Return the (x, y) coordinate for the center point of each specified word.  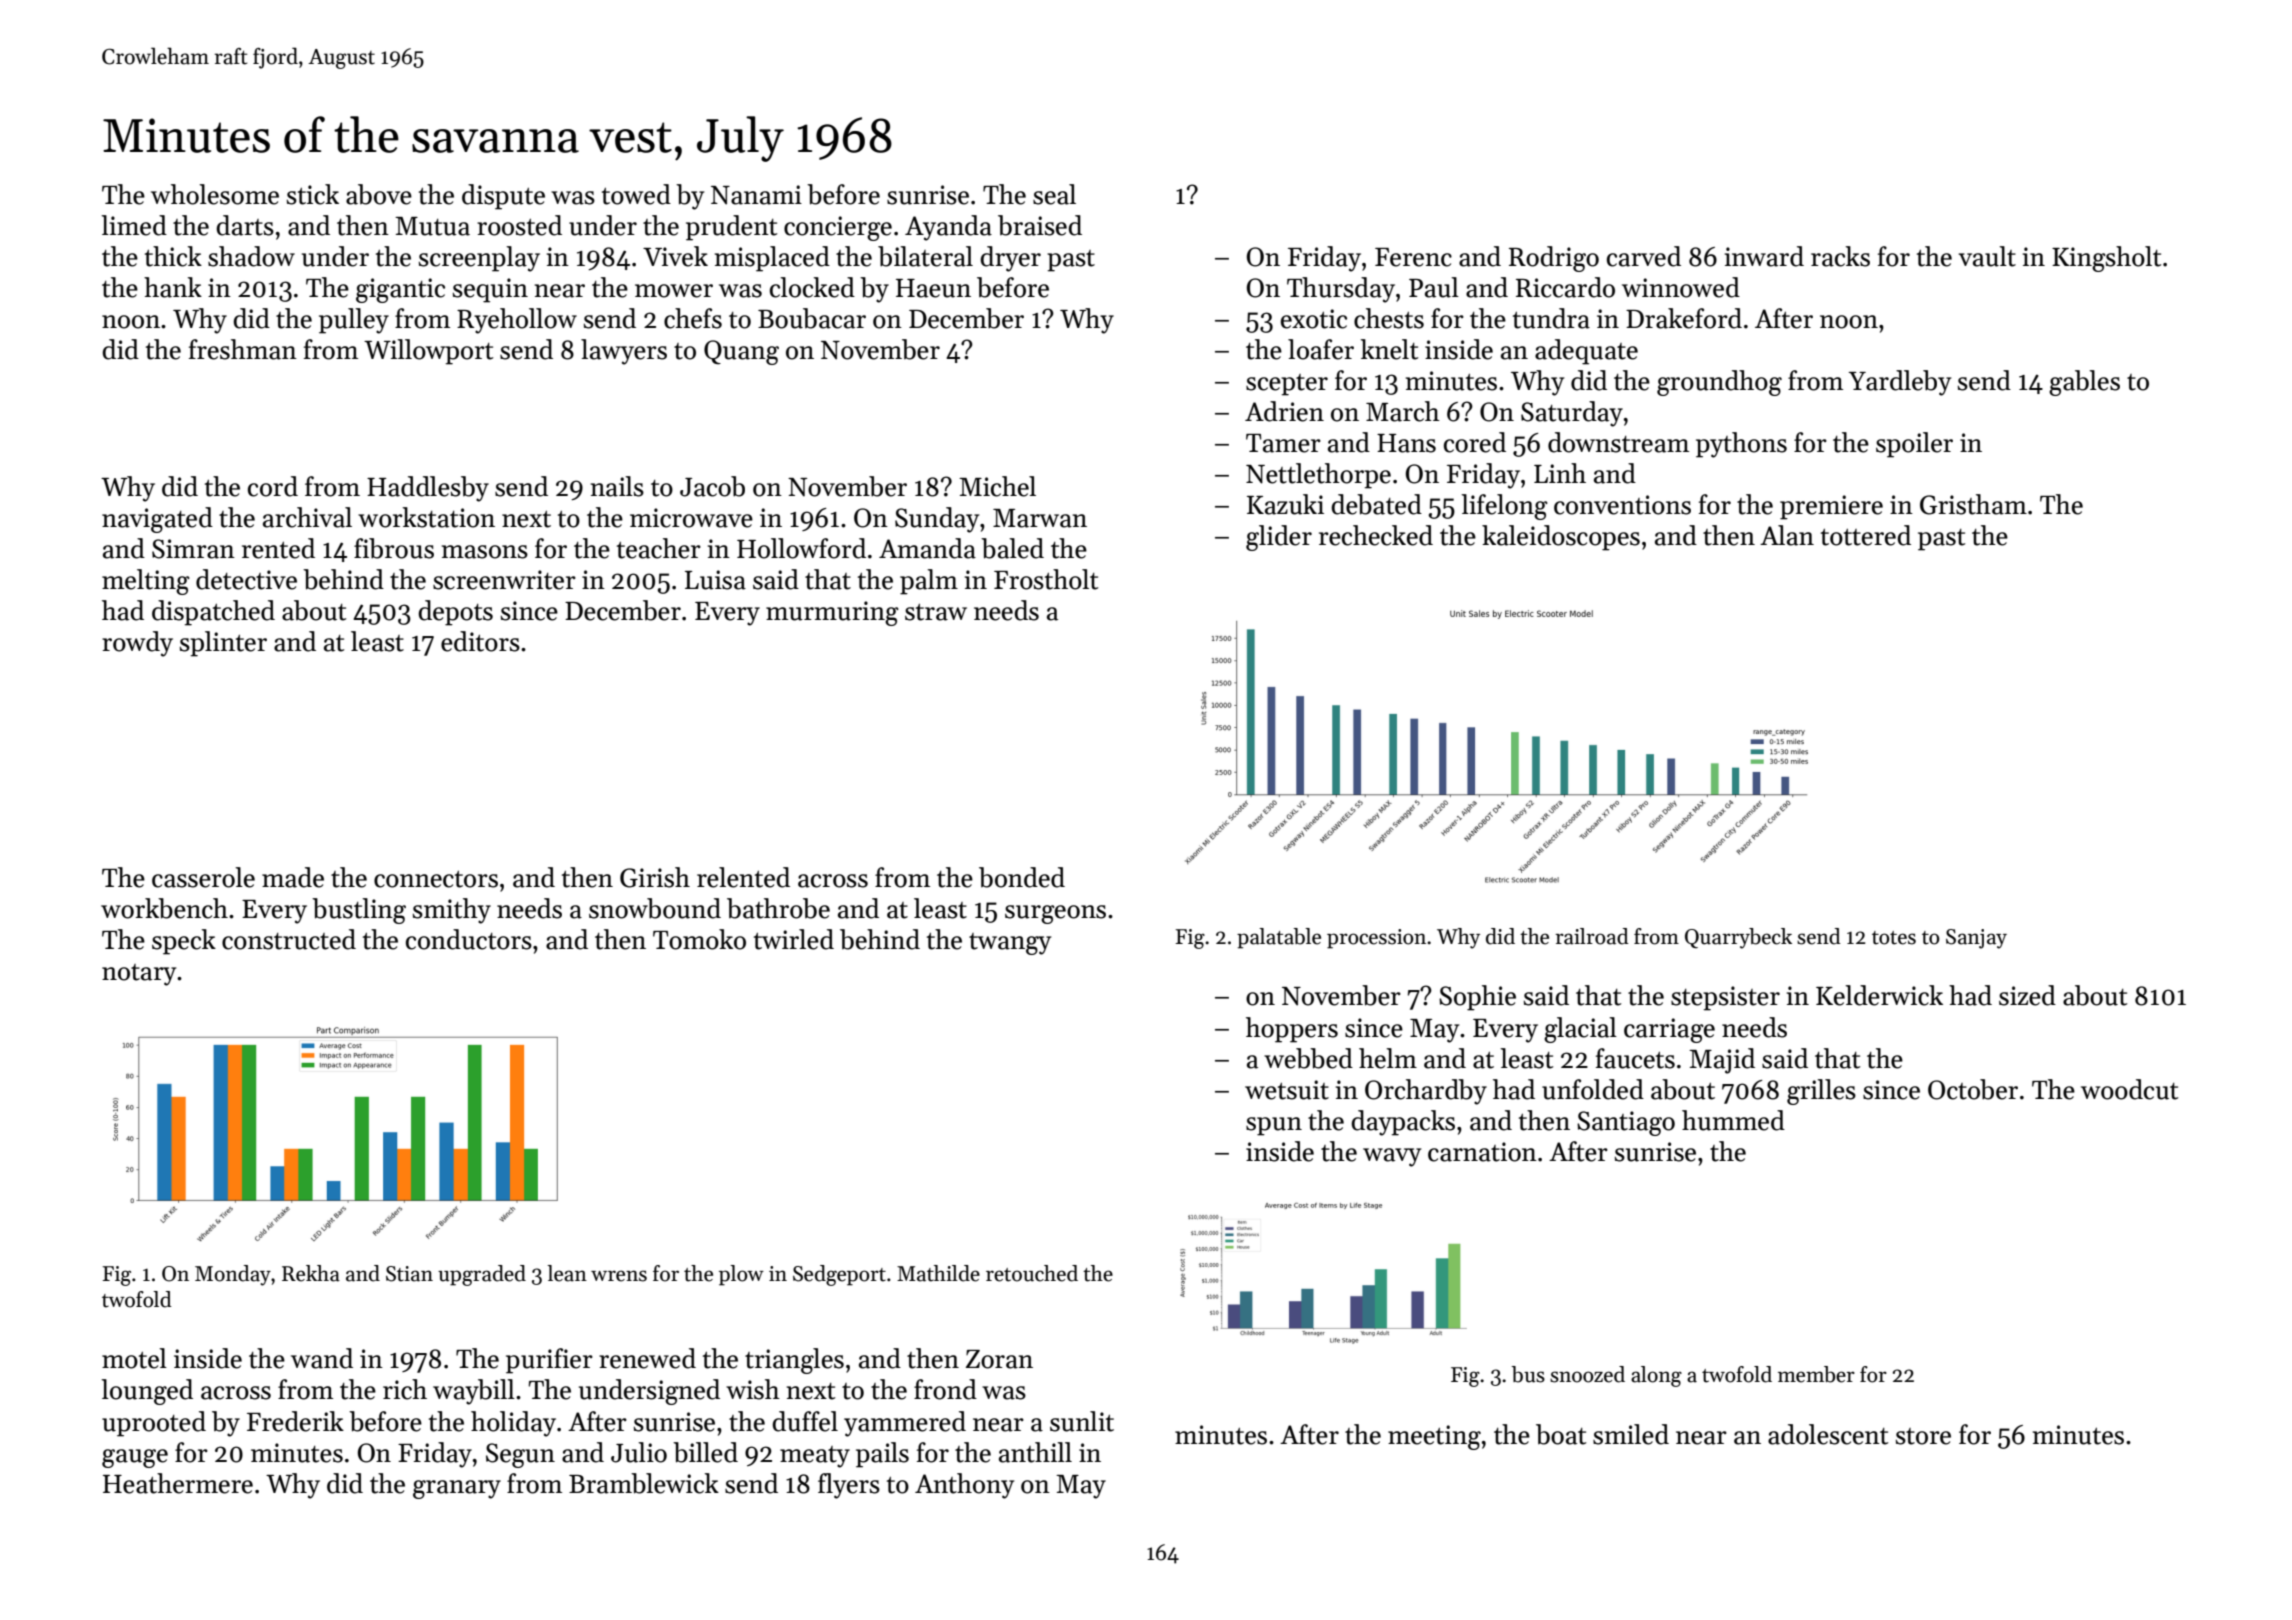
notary (139, 975)
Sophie (1477, 998)
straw (936, 612)
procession (1376, 939)
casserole (203, 877)
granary (457, 1489)
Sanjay (1976, 939)
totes (1894, 938)
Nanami (756, 195)
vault (1987, 256)
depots (455, 613)
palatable (1279, 938)
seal (1054, 194)
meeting (1434, 1437)
